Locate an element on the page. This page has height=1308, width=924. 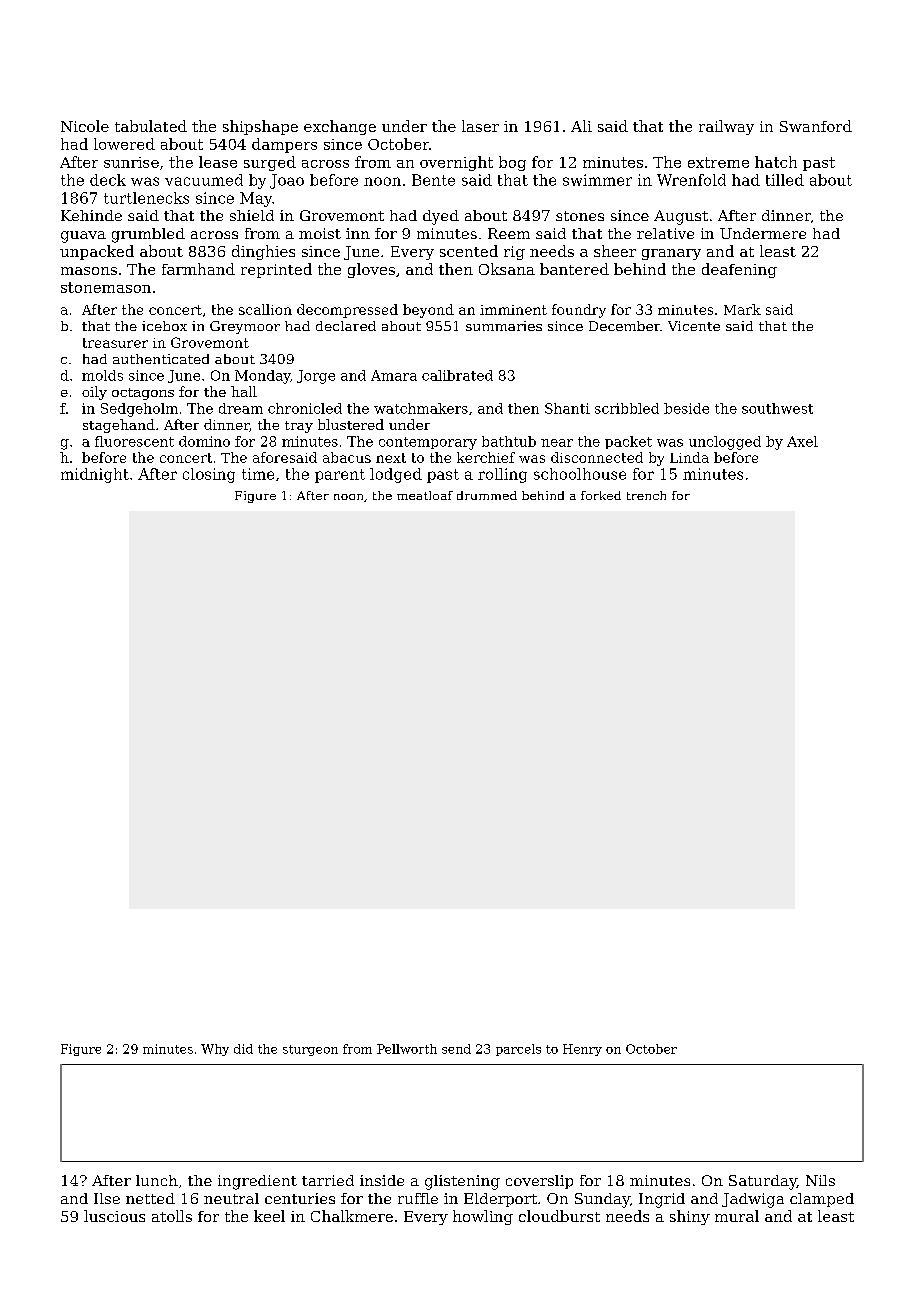
drummed is located at coordinates (487, 495).
